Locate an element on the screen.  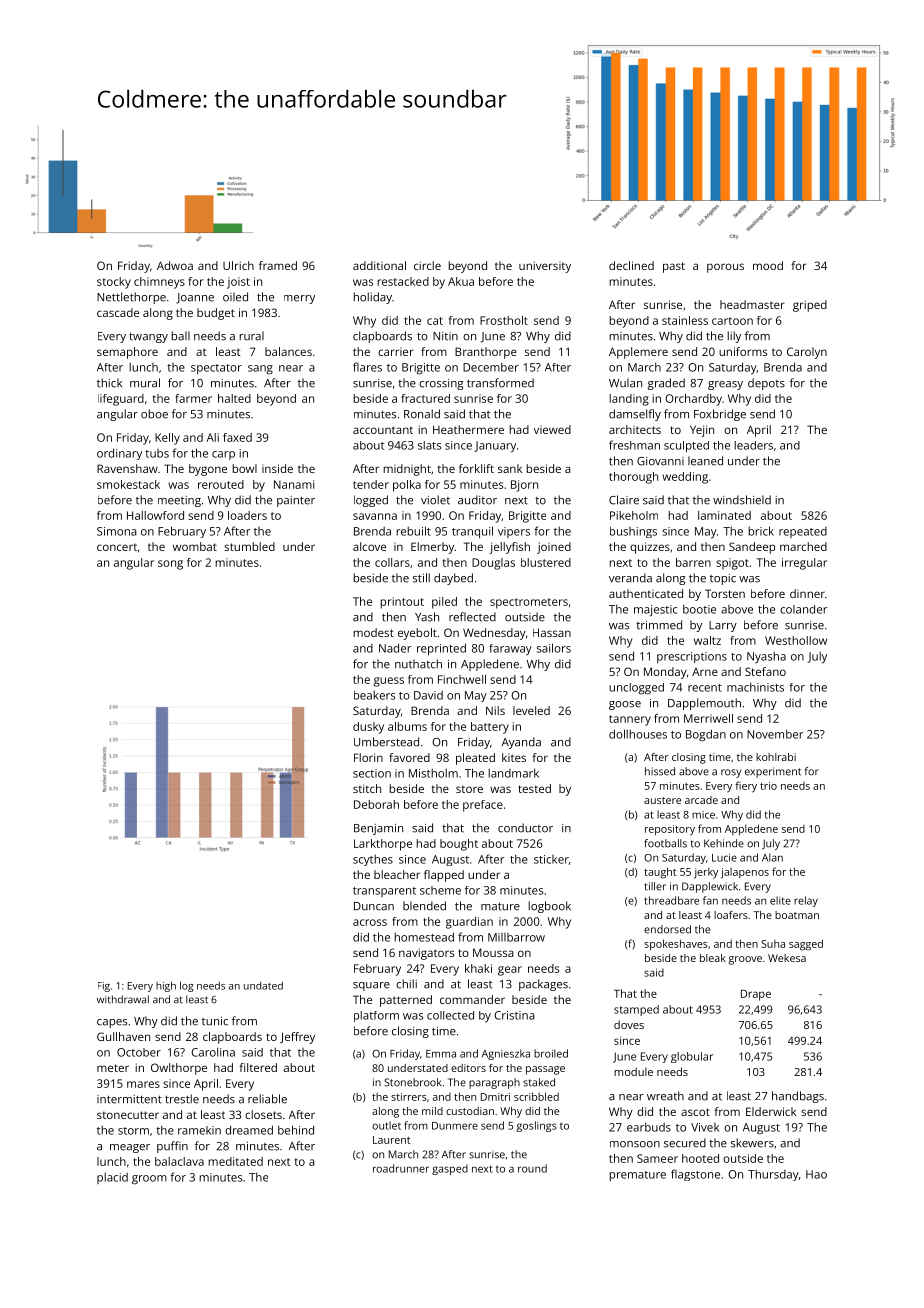
university is located at coordinates (545, 267).
